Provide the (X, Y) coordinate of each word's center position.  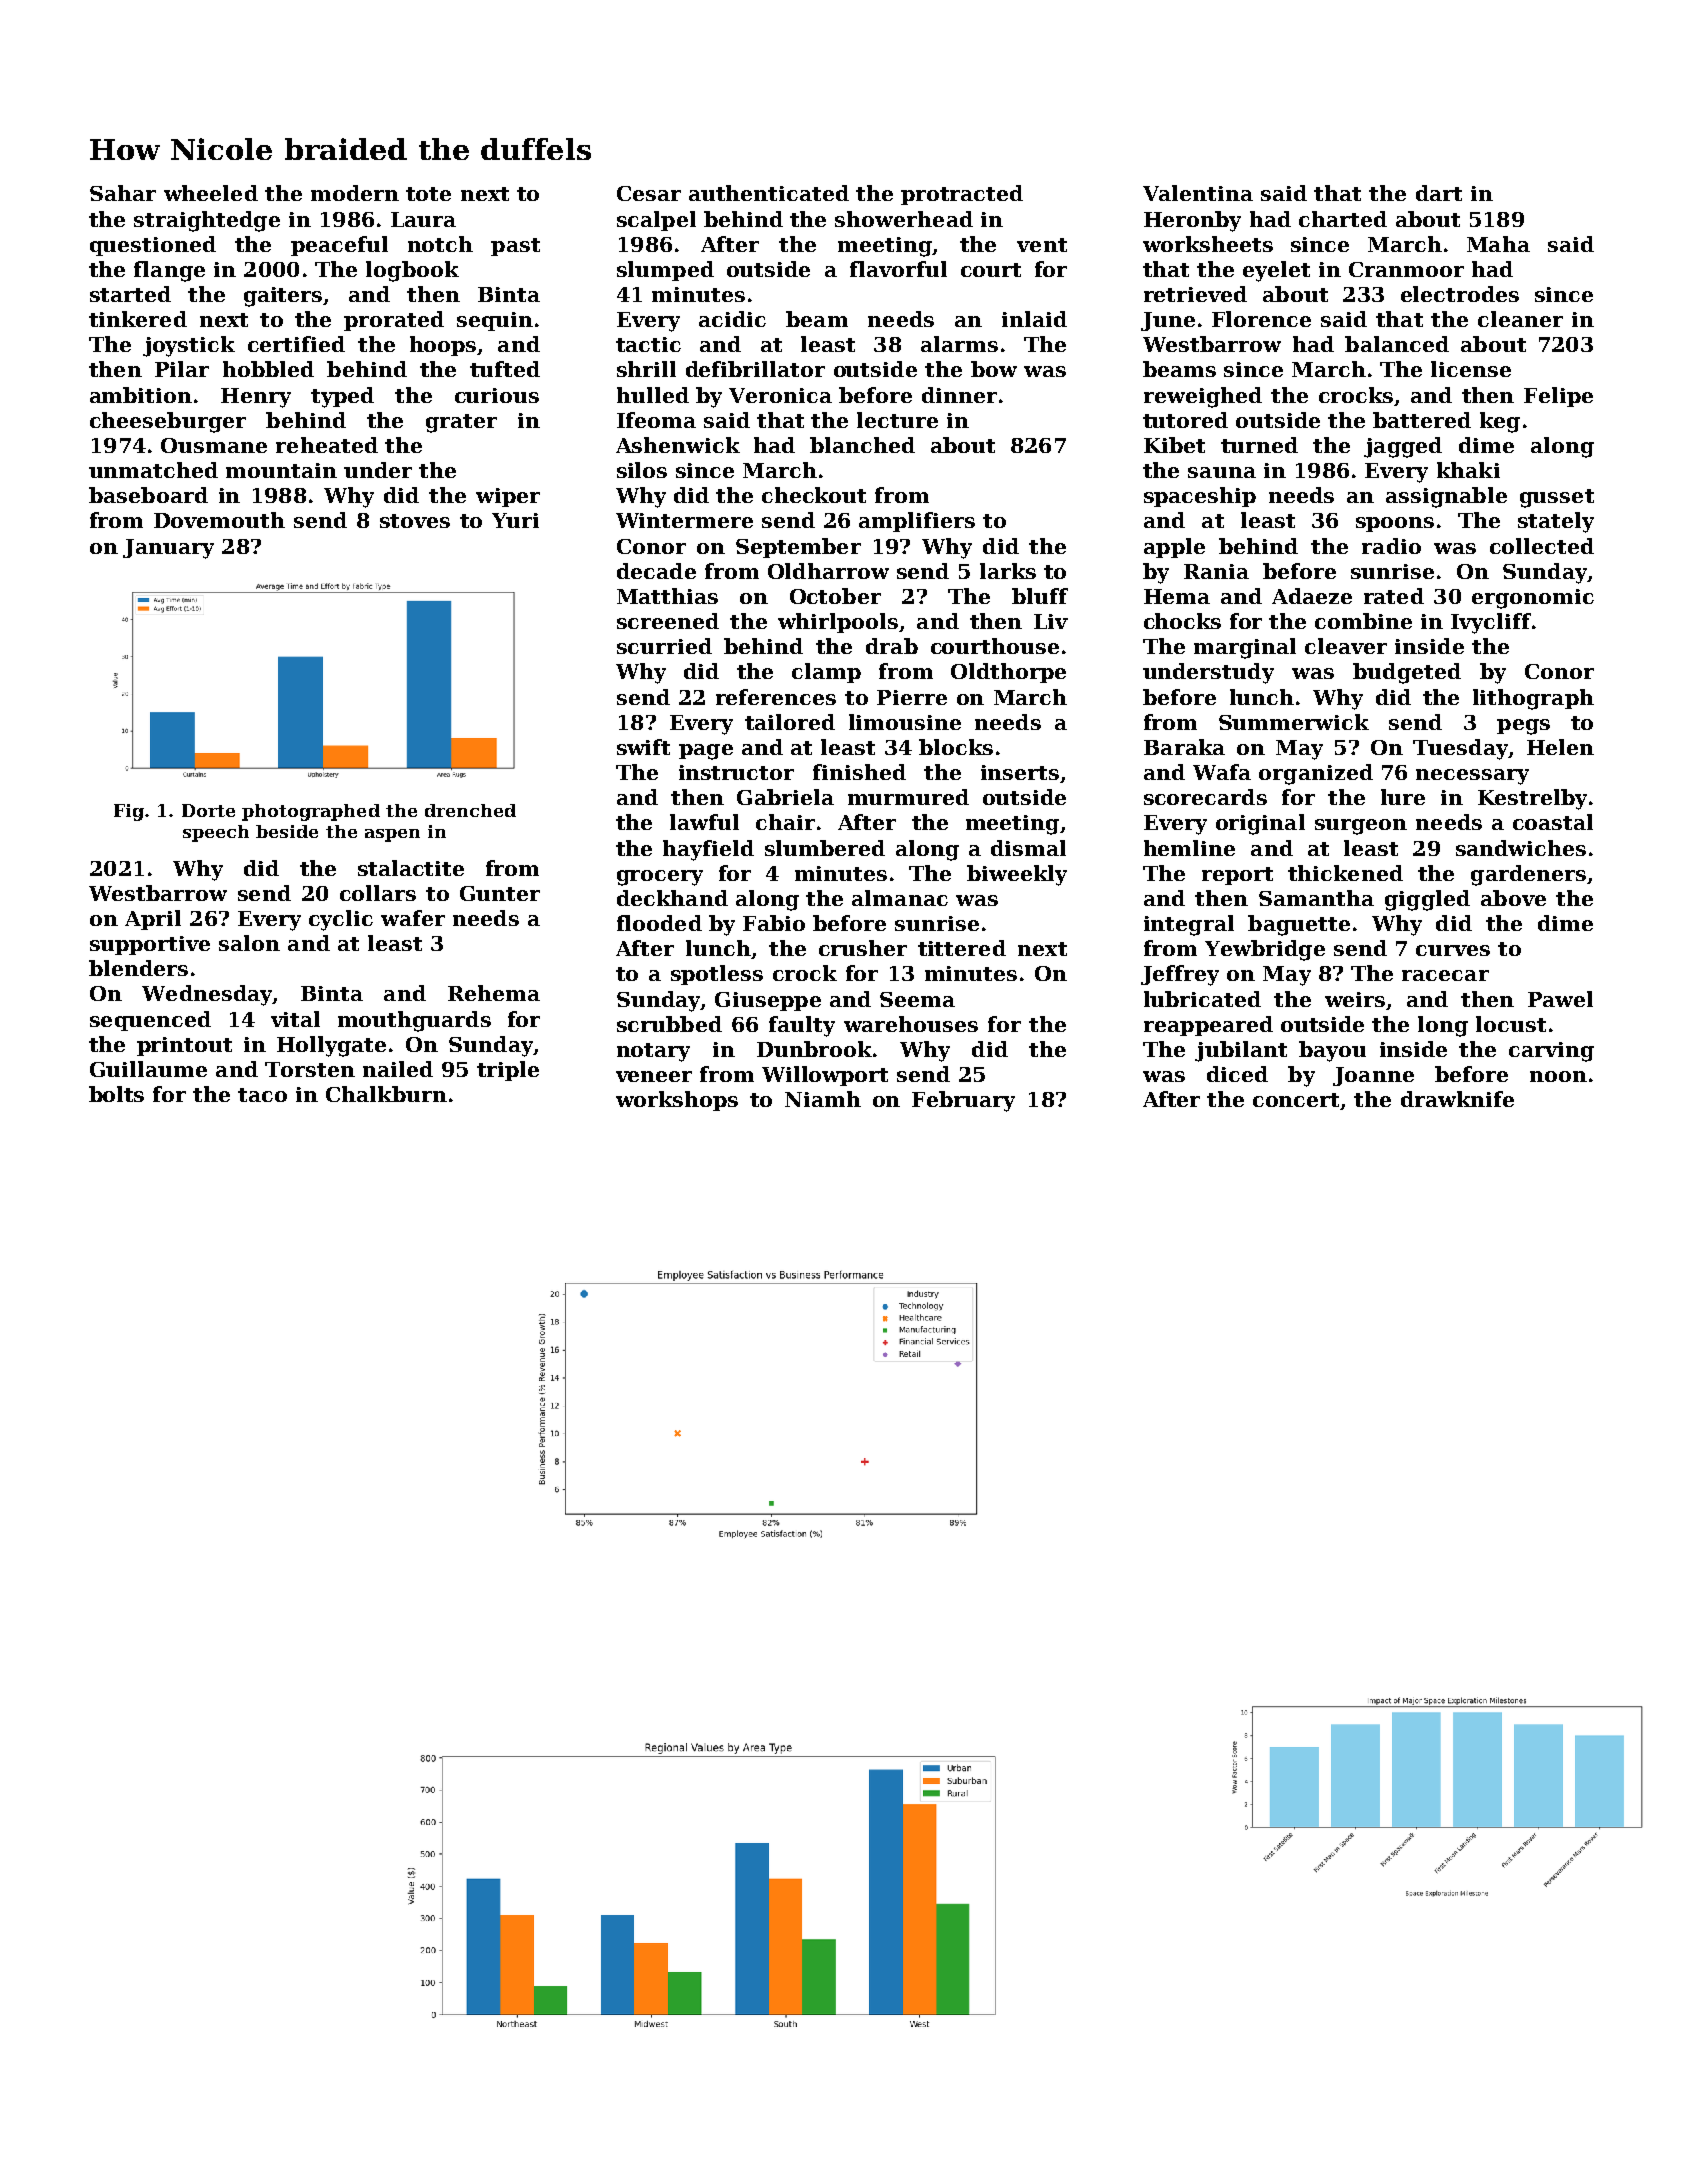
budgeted (1407, 673)
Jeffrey (1180, 975)
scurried (664, 646)
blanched (862, 445)
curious (497, 395)
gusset (1557, 498)
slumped (665, 271)
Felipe (1558, 397)
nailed (398, 1069)
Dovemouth (219, 520)
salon (249, 943)
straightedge (207, 221)
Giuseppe (768, 1001)
